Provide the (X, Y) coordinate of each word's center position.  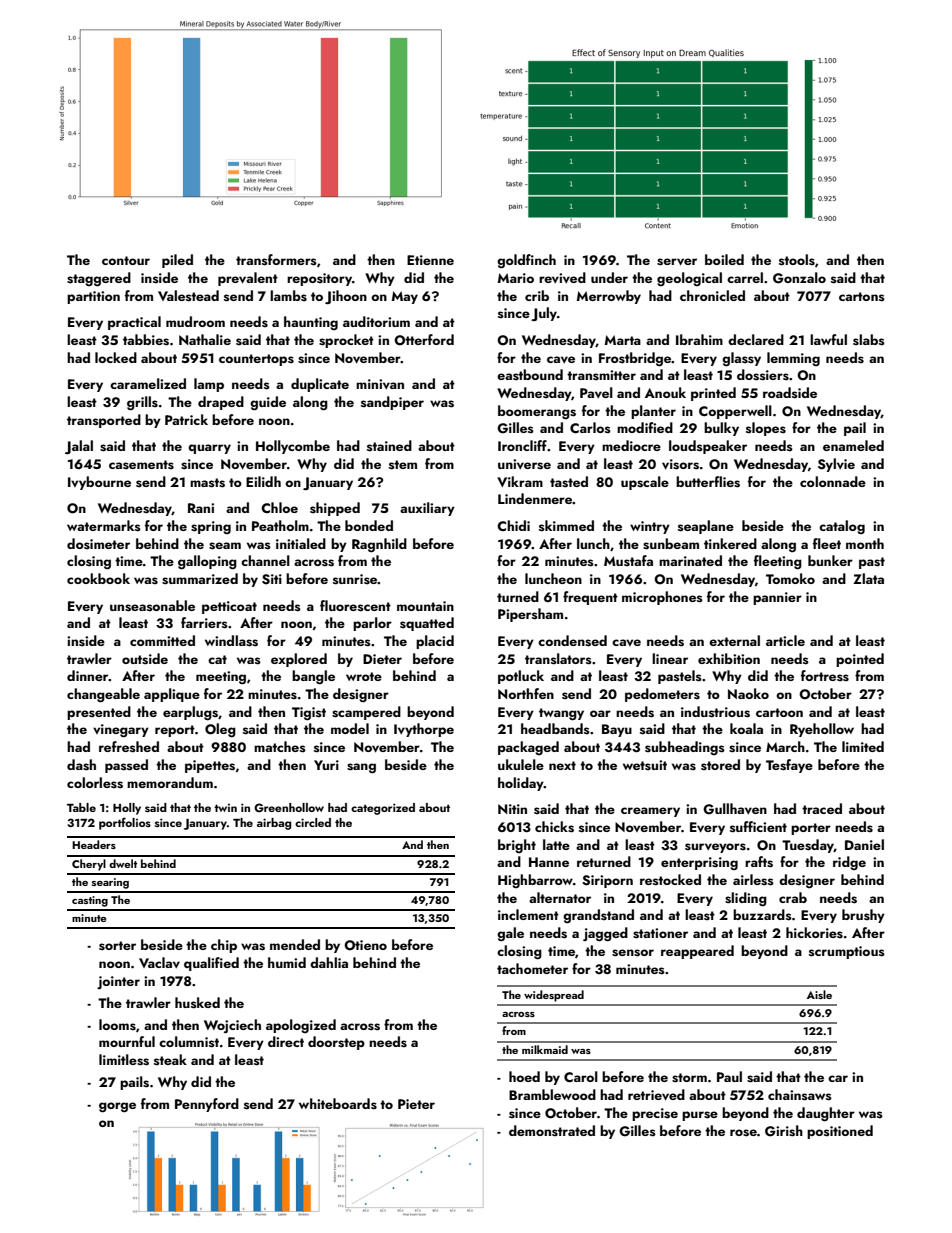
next (562, 765)
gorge (117, 1107)
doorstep (336, 1043)
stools (797, 260)
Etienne (430, 260)
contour (126, 260)
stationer (660, 933)
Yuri (326, 765)
